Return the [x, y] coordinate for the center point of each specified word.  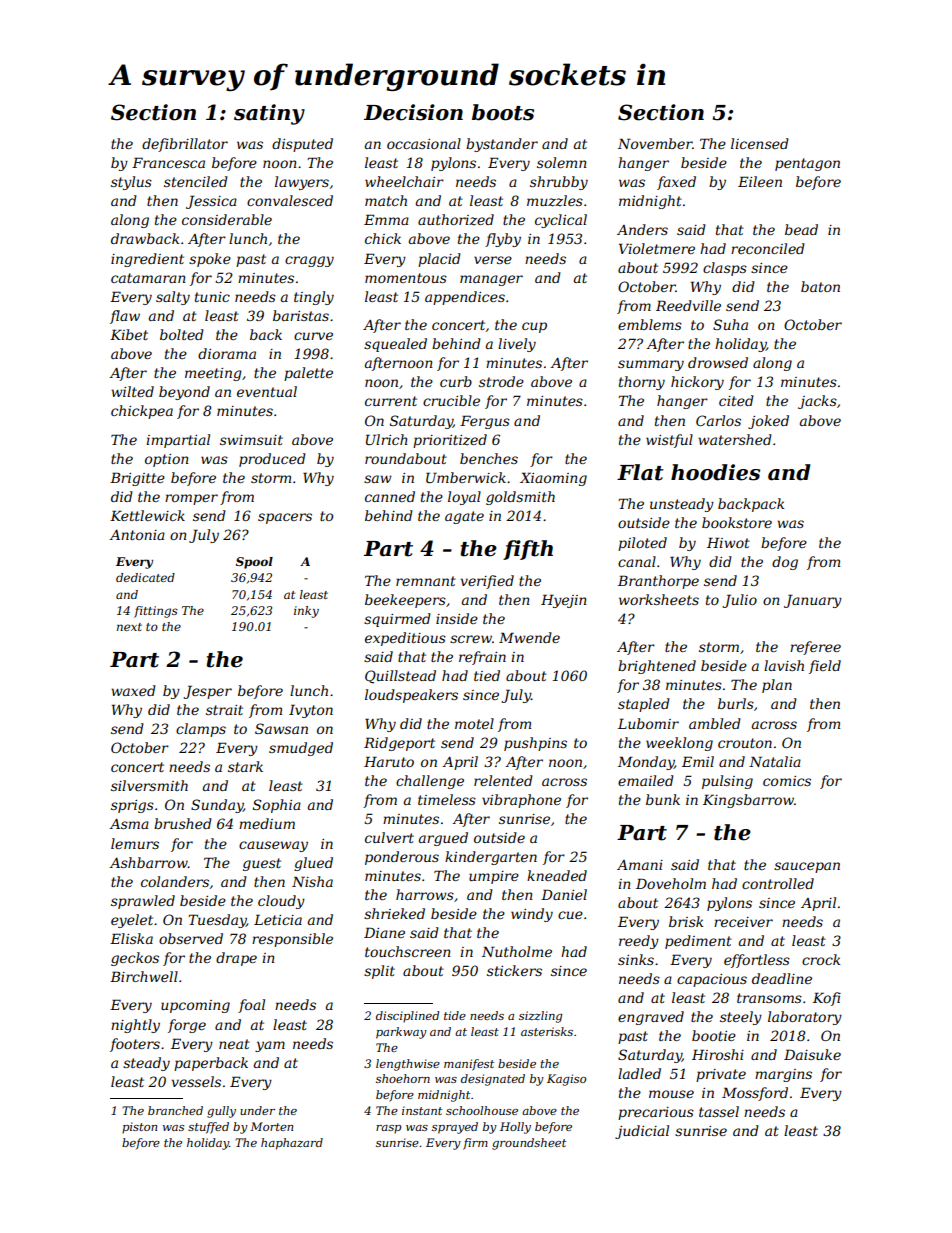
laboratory [805, 1018]
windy [532, 915]
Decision [413, 112]
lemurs [135, 843]
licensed [760, 143]
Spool [254, 563]
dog [785, 563]
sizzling [541, 1017]
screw [471, 639]
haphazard [292, 1144]
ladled [639, 1073]
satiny [269, 114]
